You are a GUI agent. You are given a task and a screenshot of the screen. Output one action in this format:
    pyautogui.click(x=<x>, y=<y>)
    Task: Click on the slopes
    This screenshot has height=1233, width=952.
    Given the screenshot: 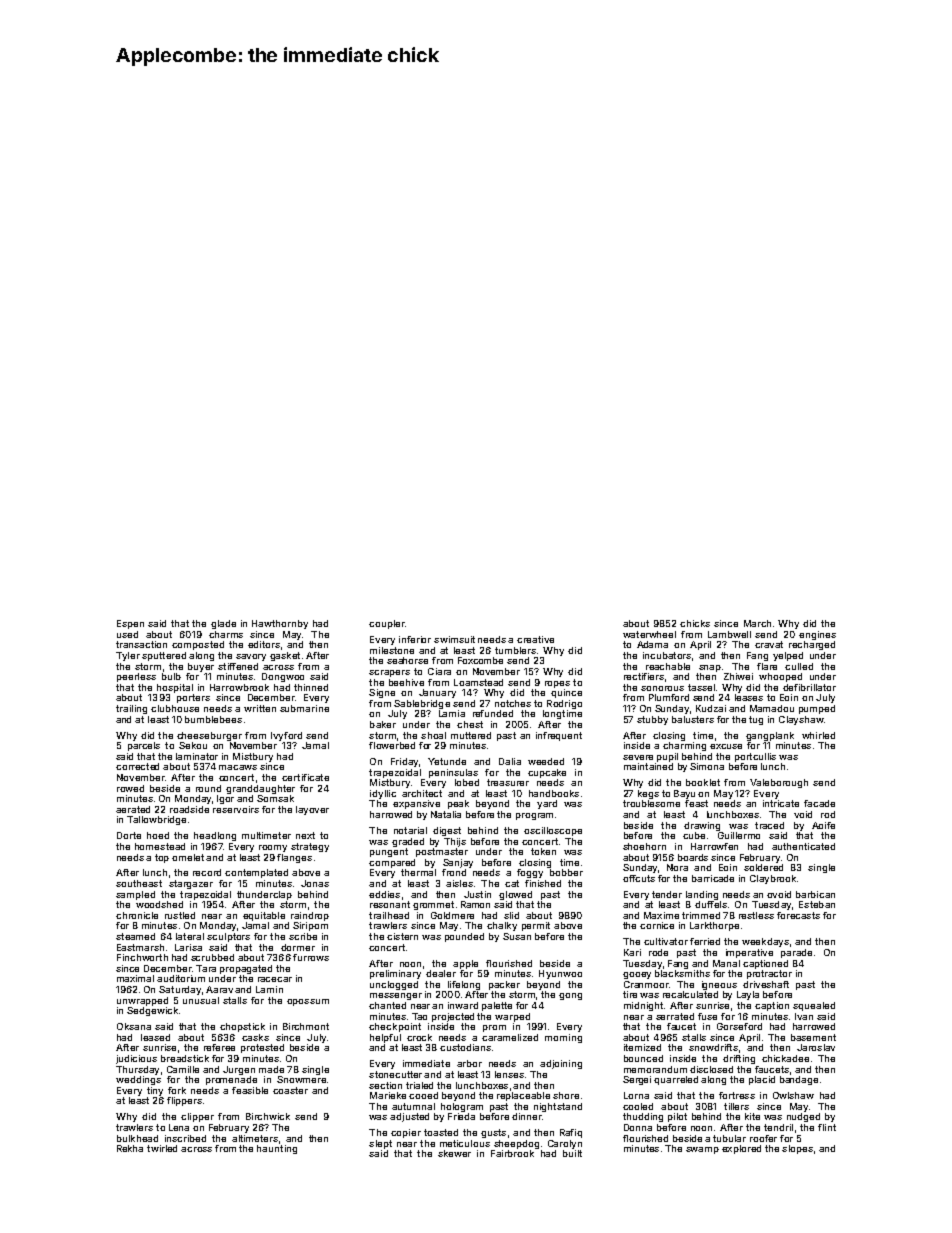 What is the action you would take?
    pyautogui.click(x=797, y=1149)
